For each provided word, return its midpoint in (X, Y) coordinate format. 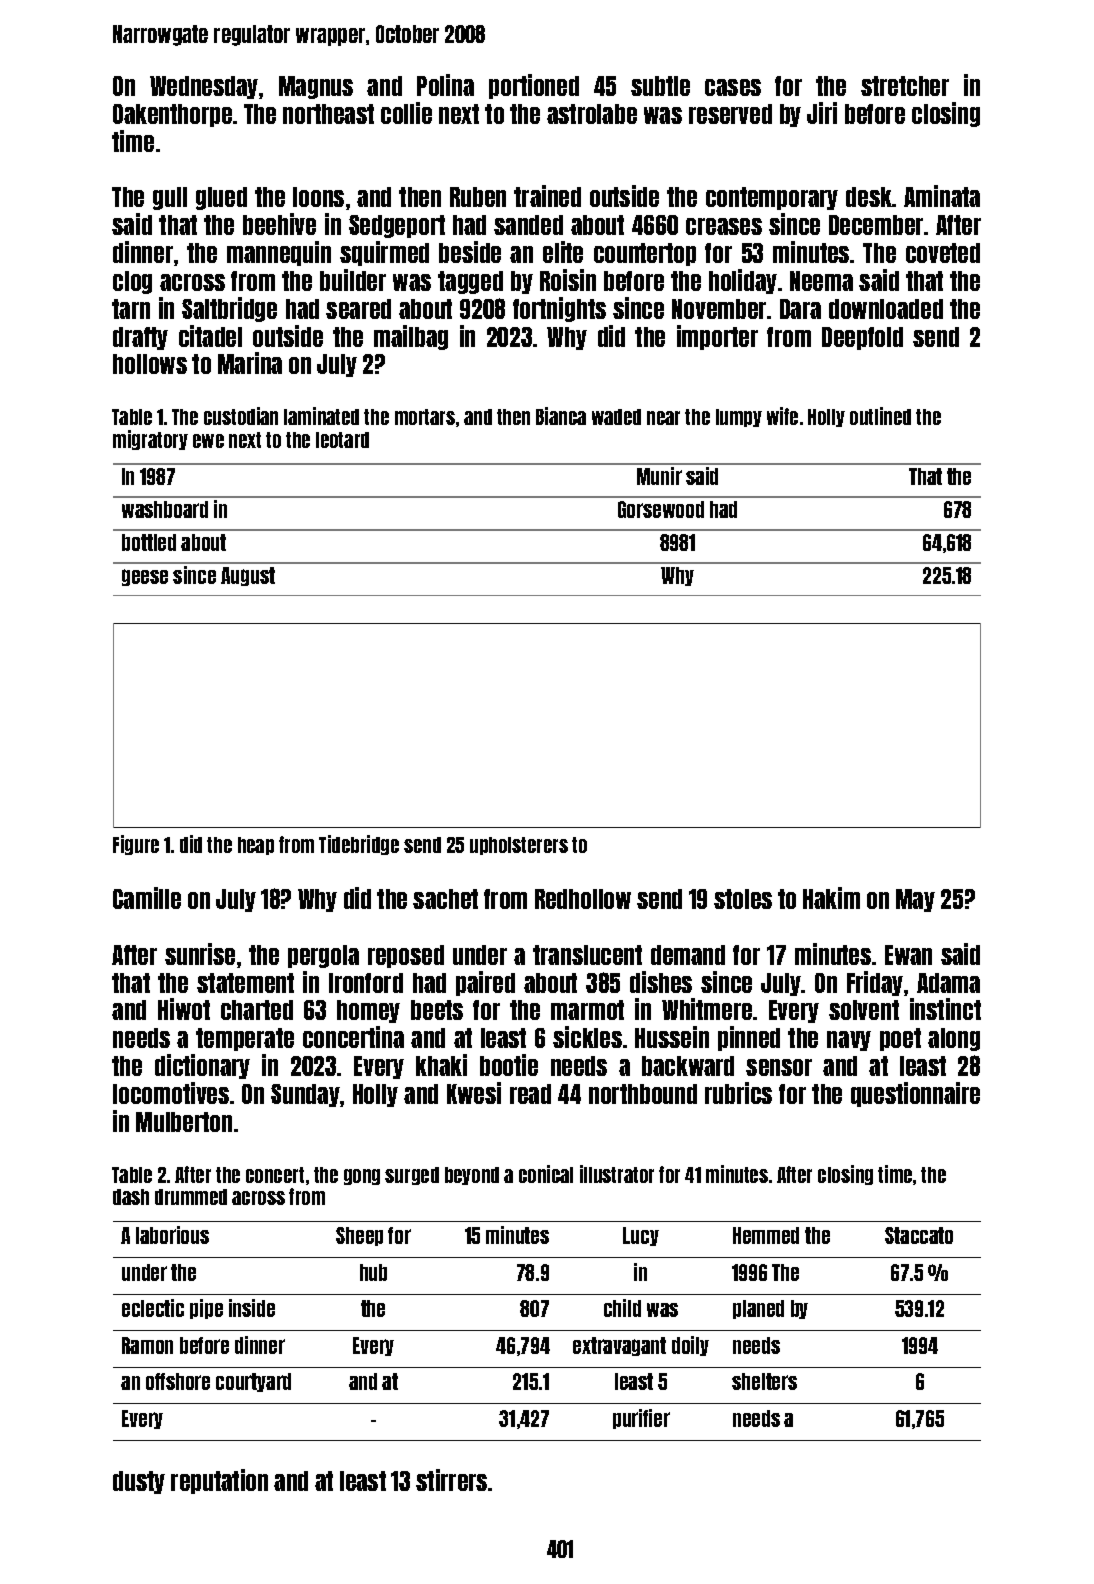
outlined (880, 416)
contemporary (772, 198)
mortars (425, 417)
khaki (441, 1065)
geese (145, 577)
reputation (219, 1481)
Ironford (366, 983)
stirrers (451, 1480)
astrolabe (592, 114)
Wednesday (204, 87)
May (915, 900)
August (248, 576)
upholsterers (519, 846)
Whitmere (707, 1009)
